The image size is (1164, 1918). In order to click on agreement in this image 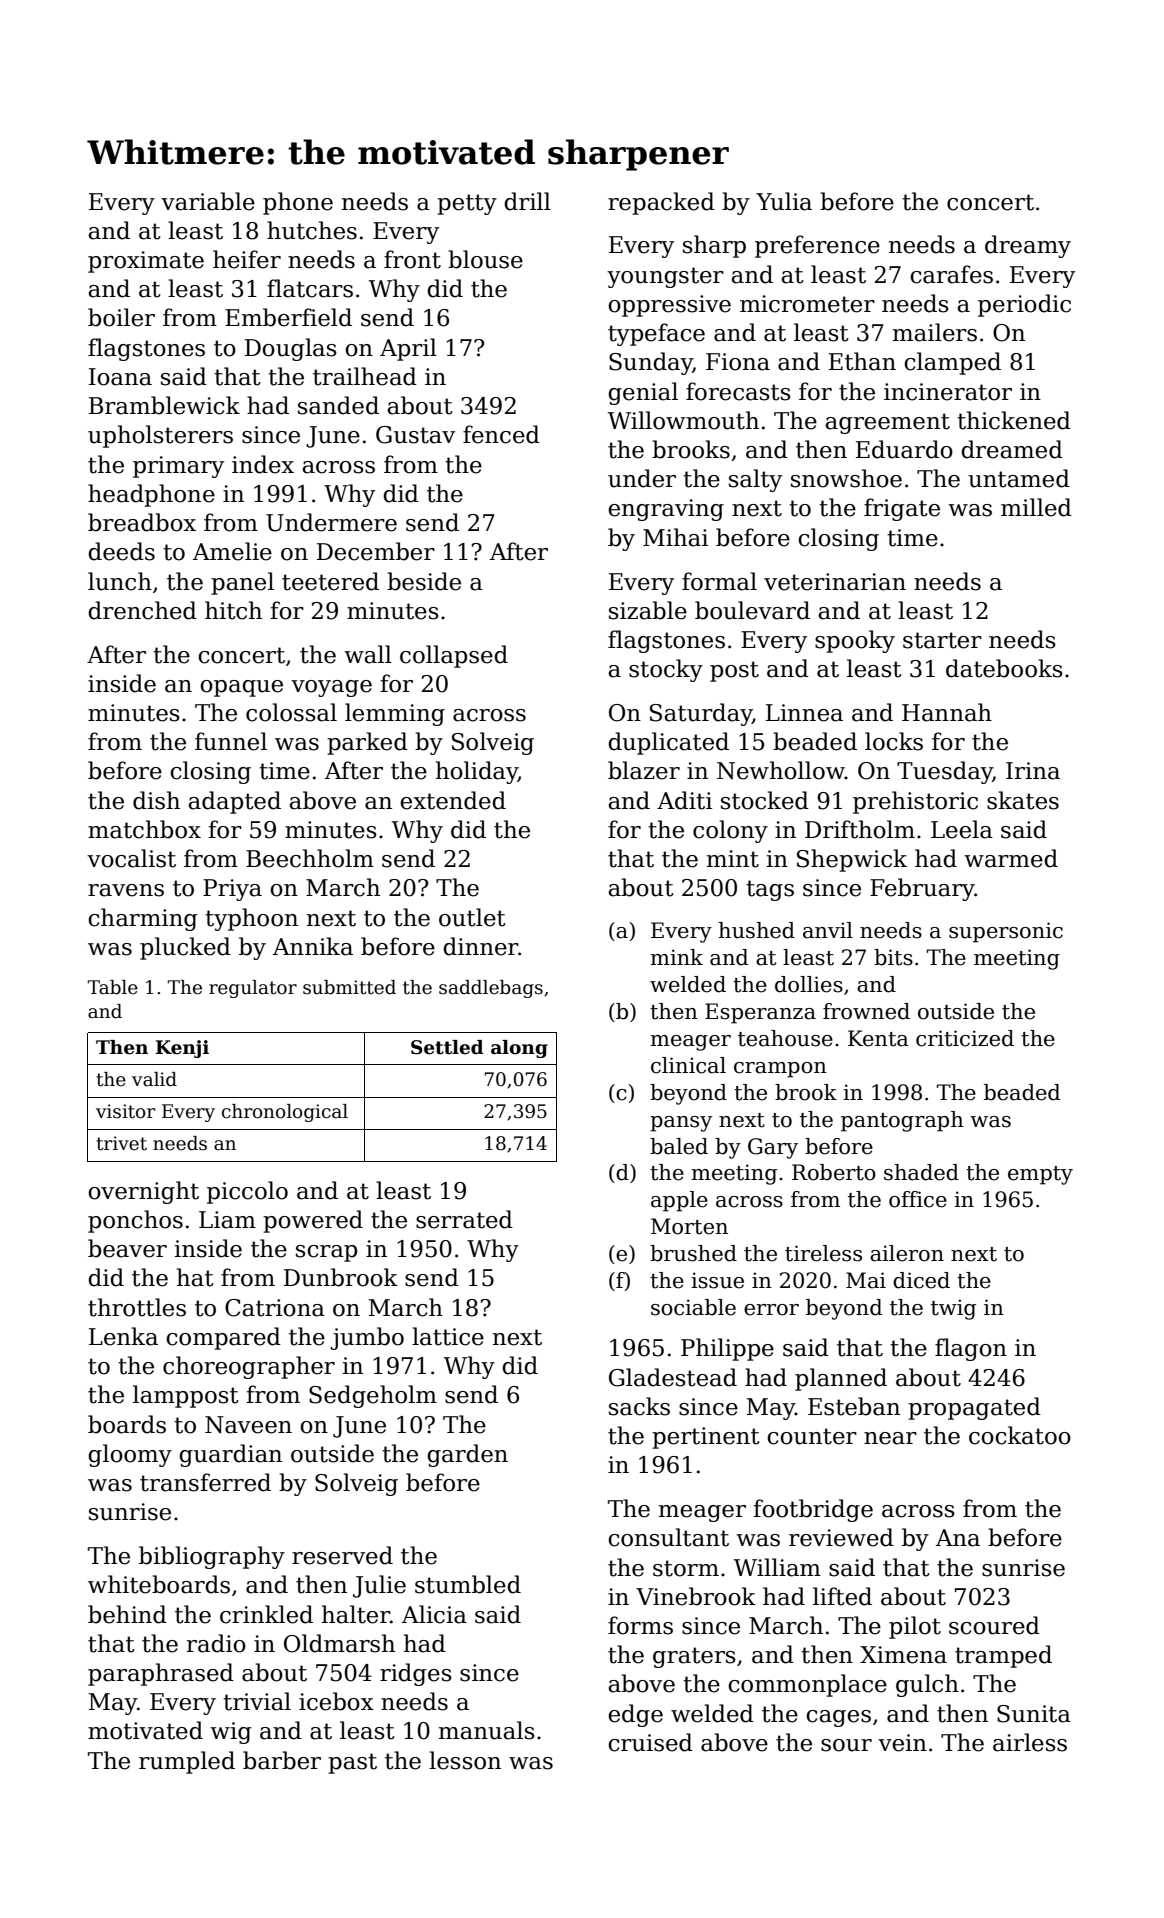, I will do `click(887, 423)`.
